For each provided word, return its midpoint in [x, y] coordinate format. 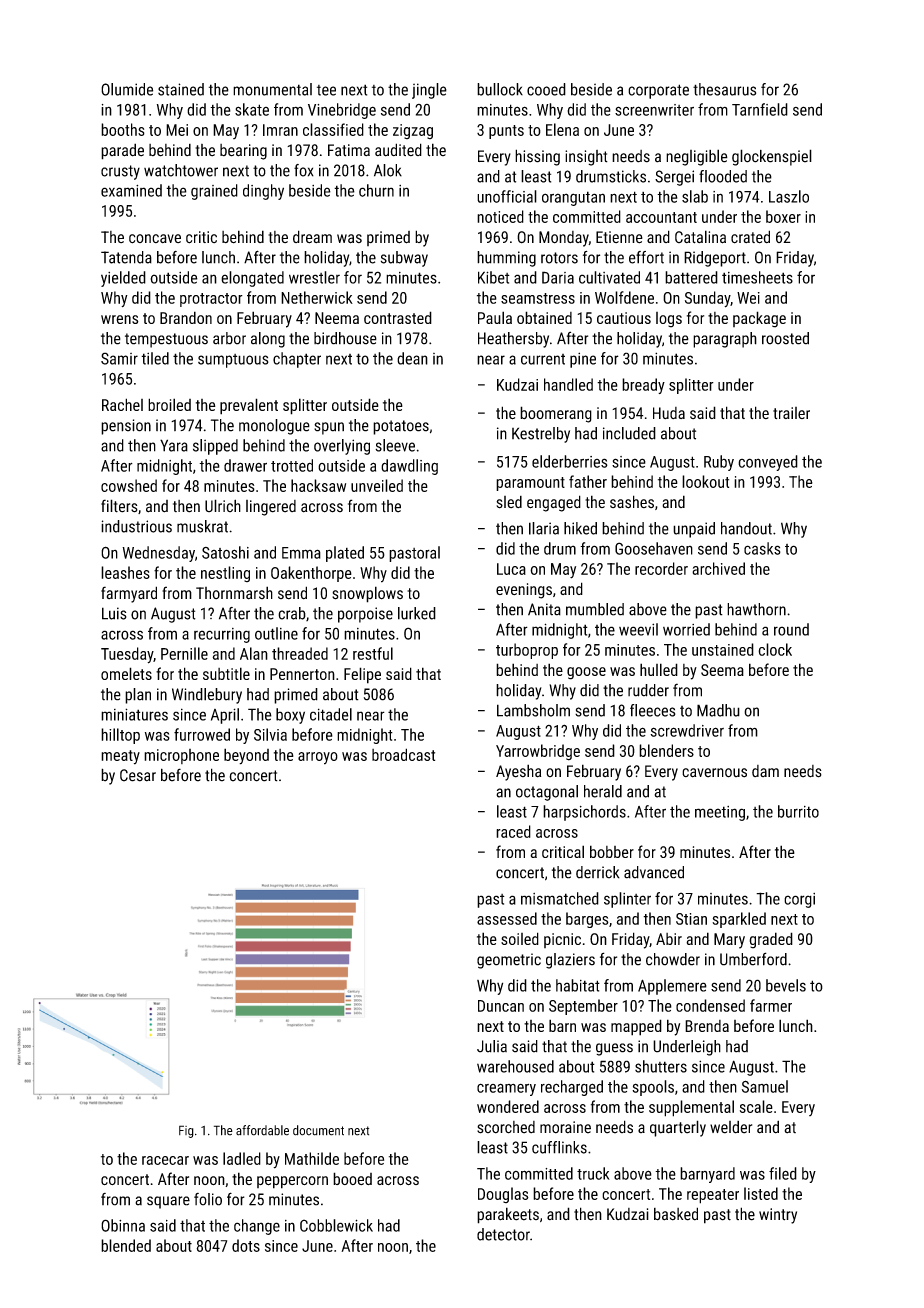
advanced [654, 872]
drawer [245, 465]
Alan [254, 653]
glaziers [570, 961]
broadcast [403, 754]
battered [691, 277]
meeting [720, 813]
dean [412, 358]
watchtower [181, 170]
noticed [500, 216]
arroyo [318, 758]
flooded [723, 176]
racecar [165, 1160]
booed [352, 1178]
